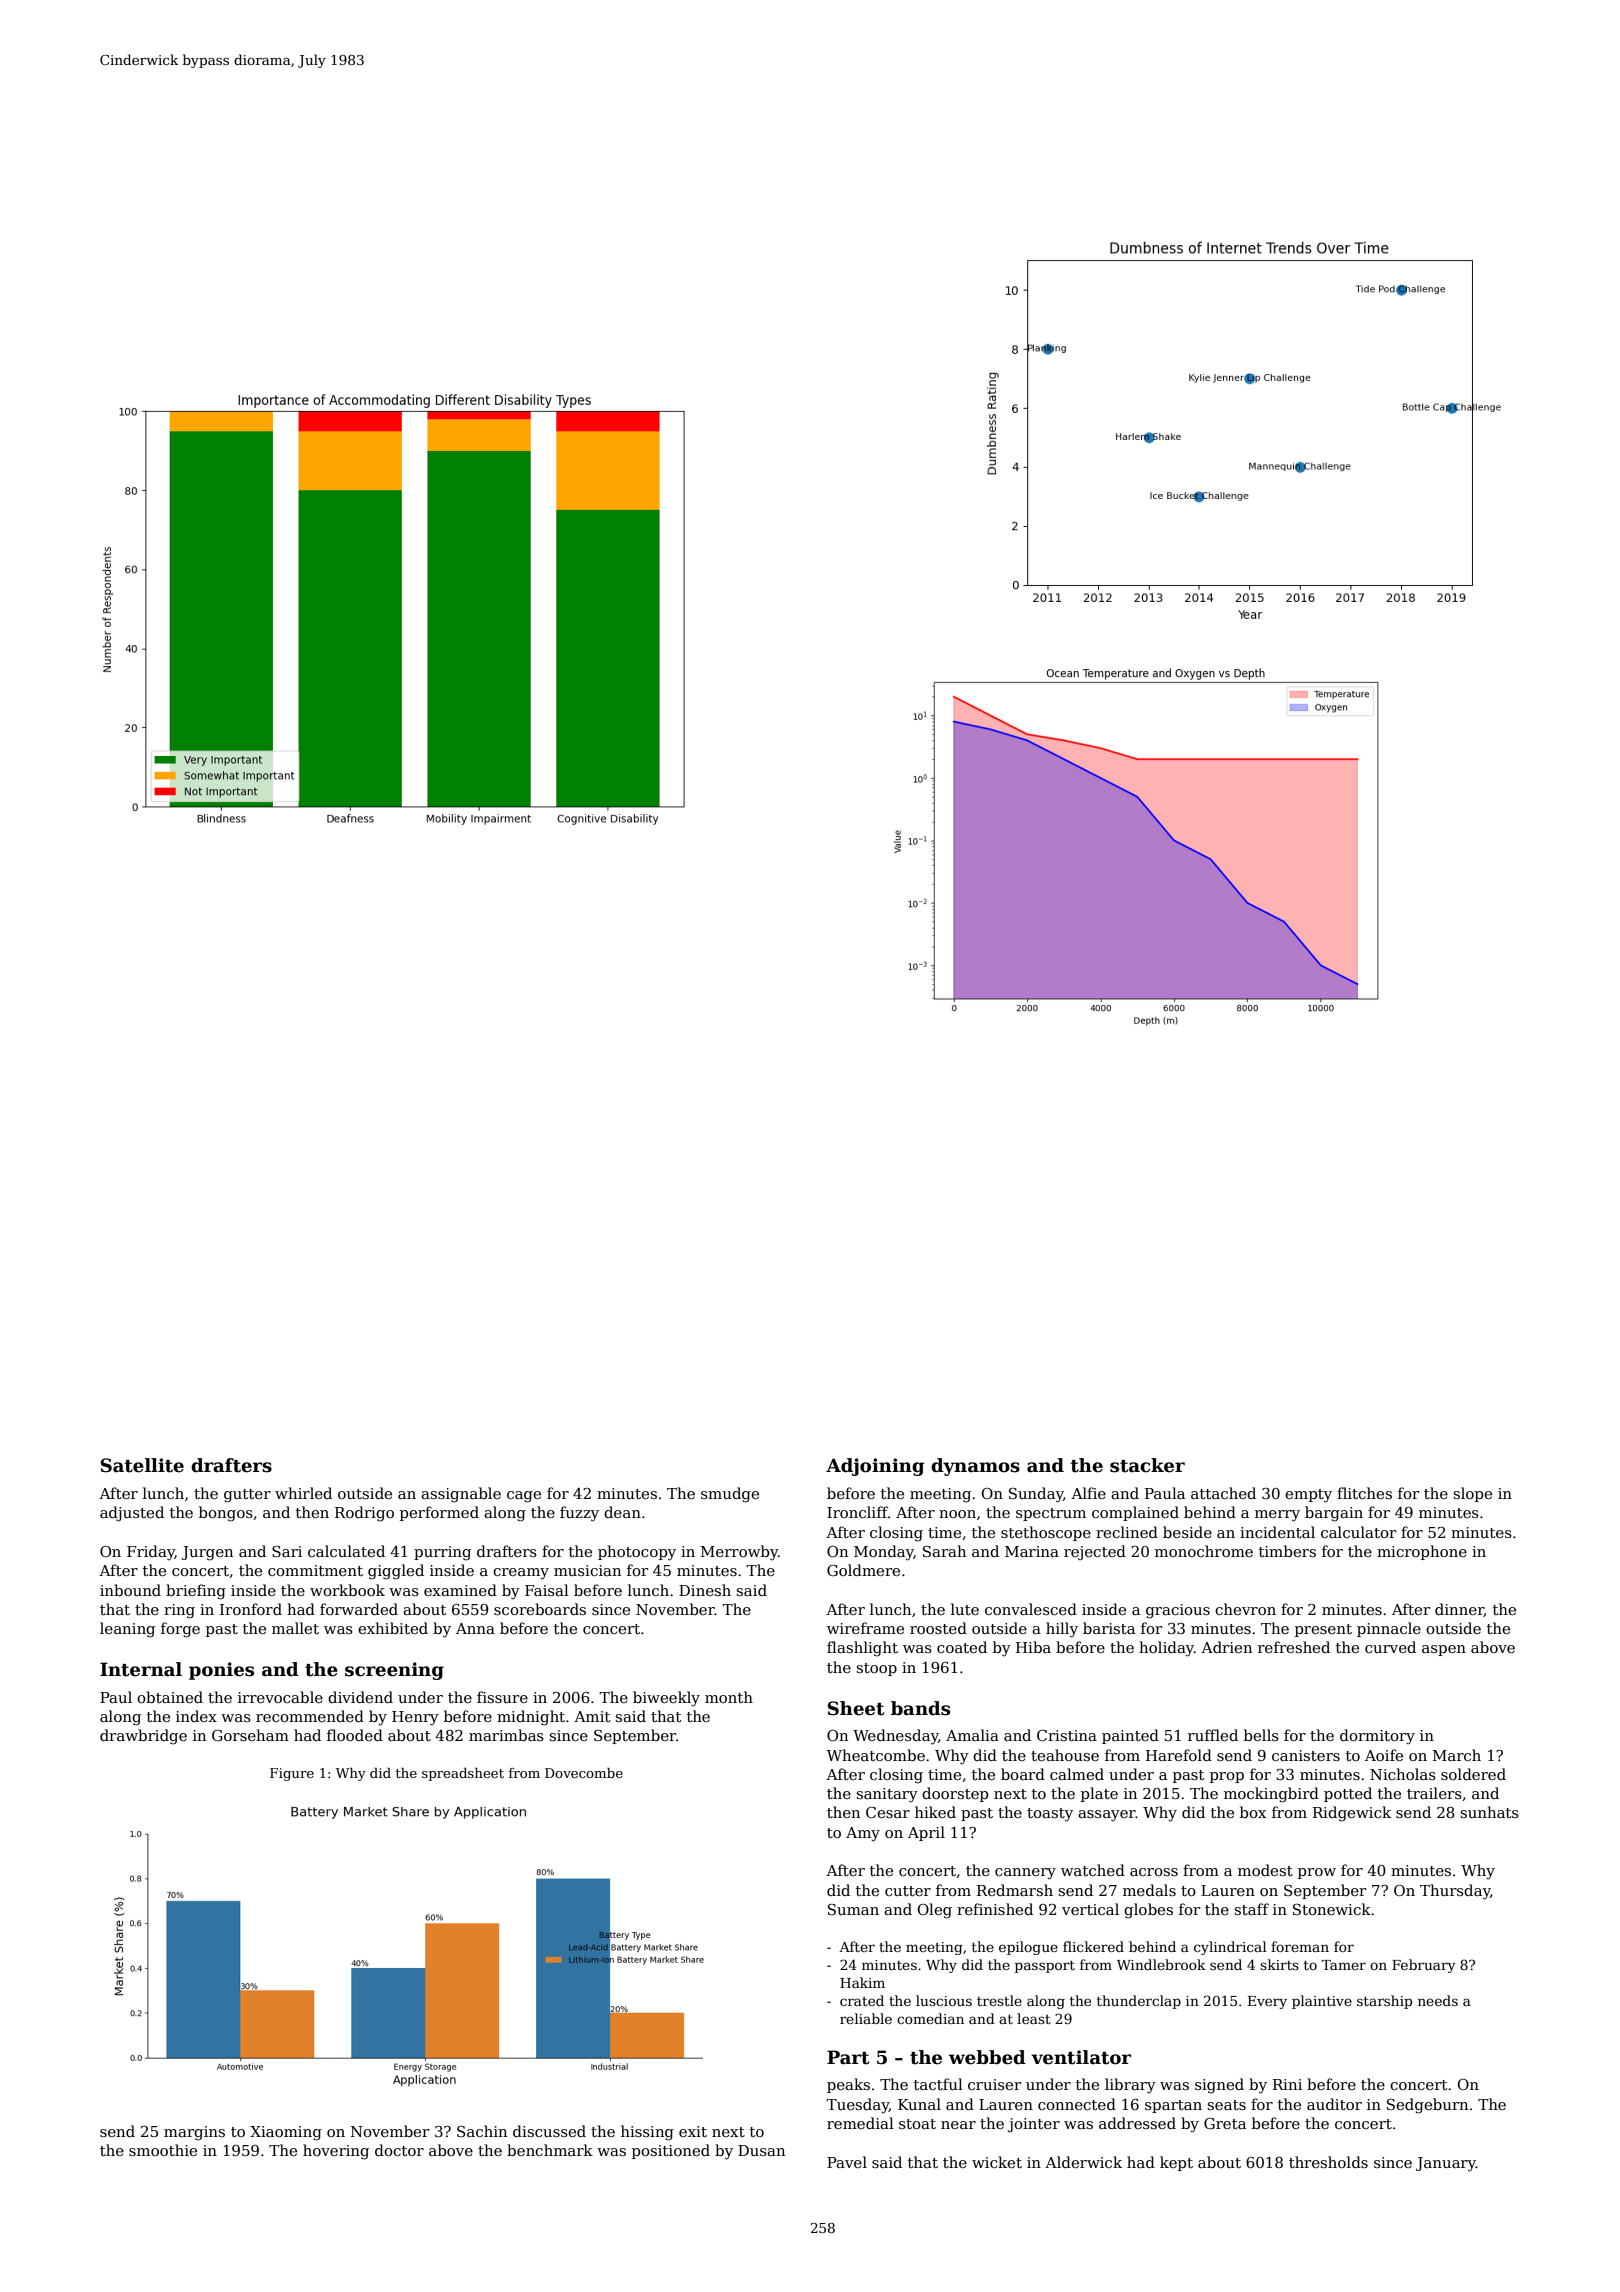 Image resolution: width=1620 pixels, height=2292 pixels. What do you see at coordinates (355, 1735) in the screenshot?
I see `flooded` at bounding box center [355, 1735].
